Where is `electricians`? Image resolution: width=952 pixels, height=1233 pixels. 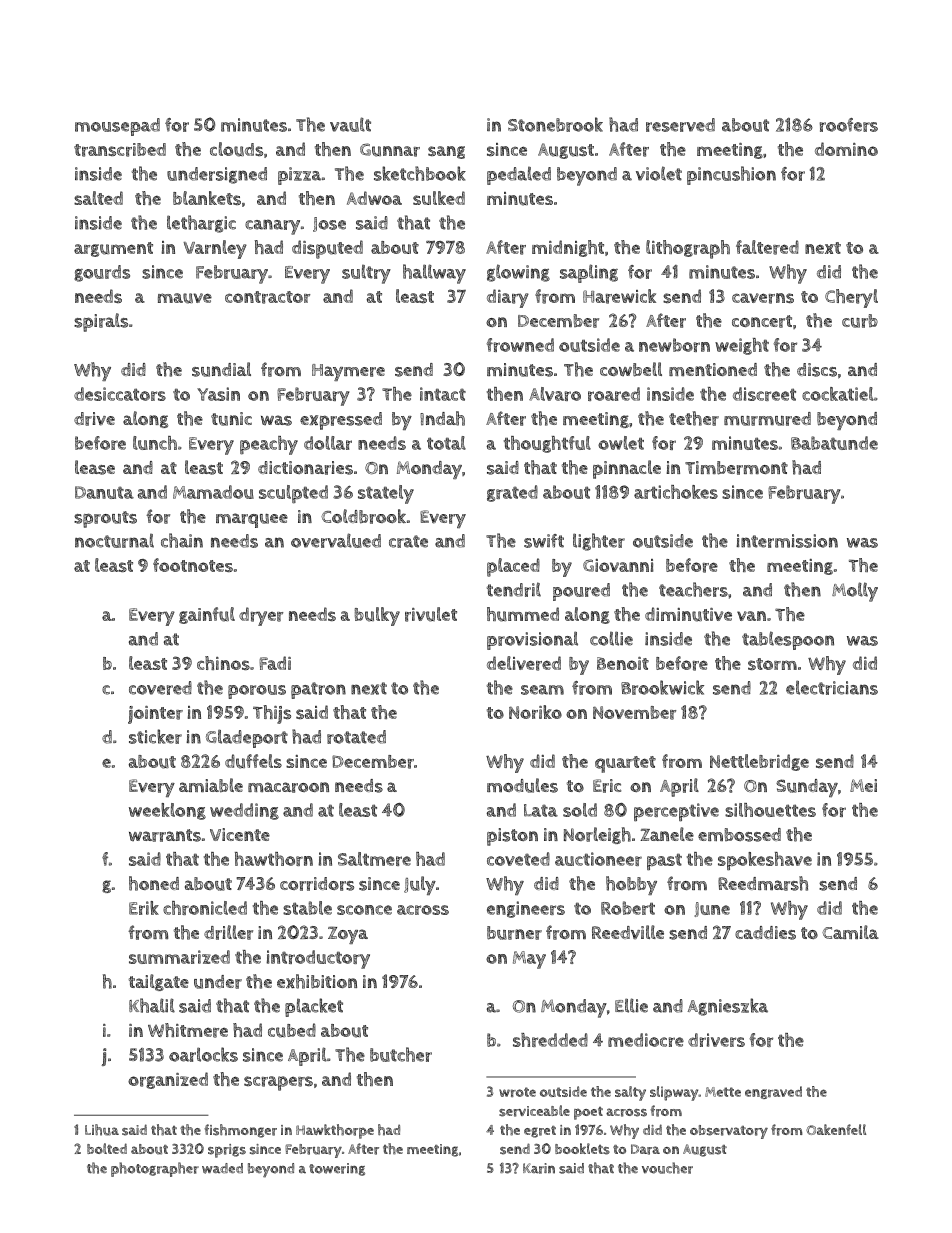 electricians is located at coordinates (832, 687).
